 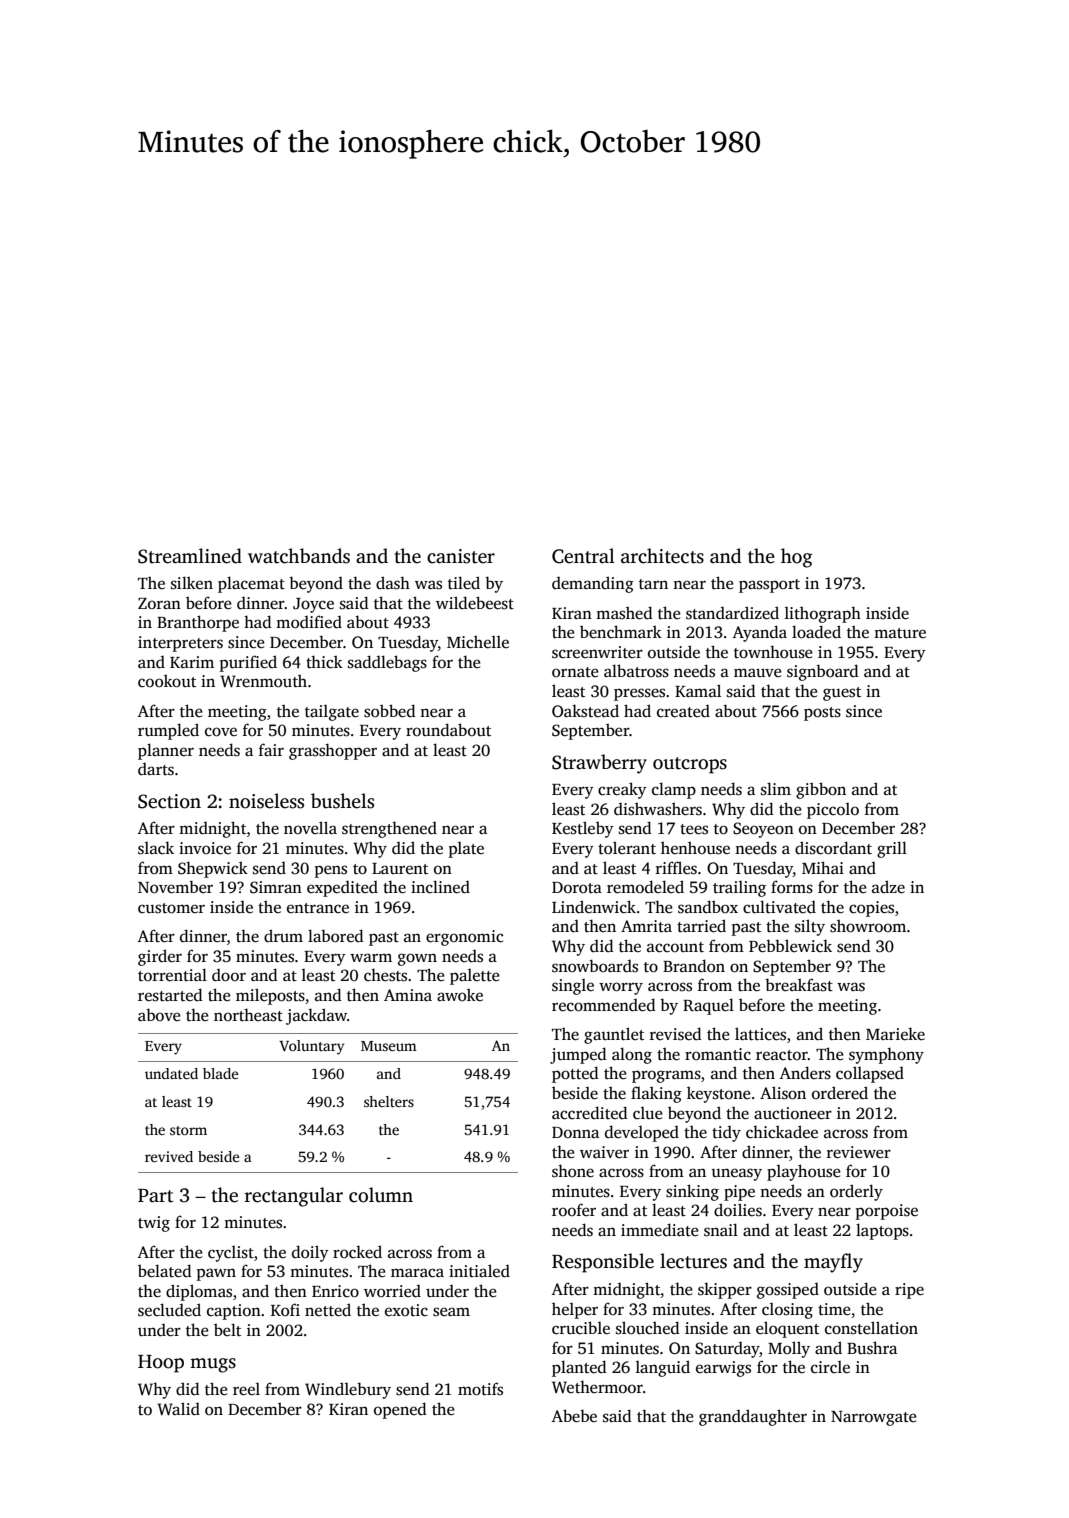 What do you see at coordinates (178, 1409) in the screenshot?
I see `Walid` at bounding box center [178, 1409].
